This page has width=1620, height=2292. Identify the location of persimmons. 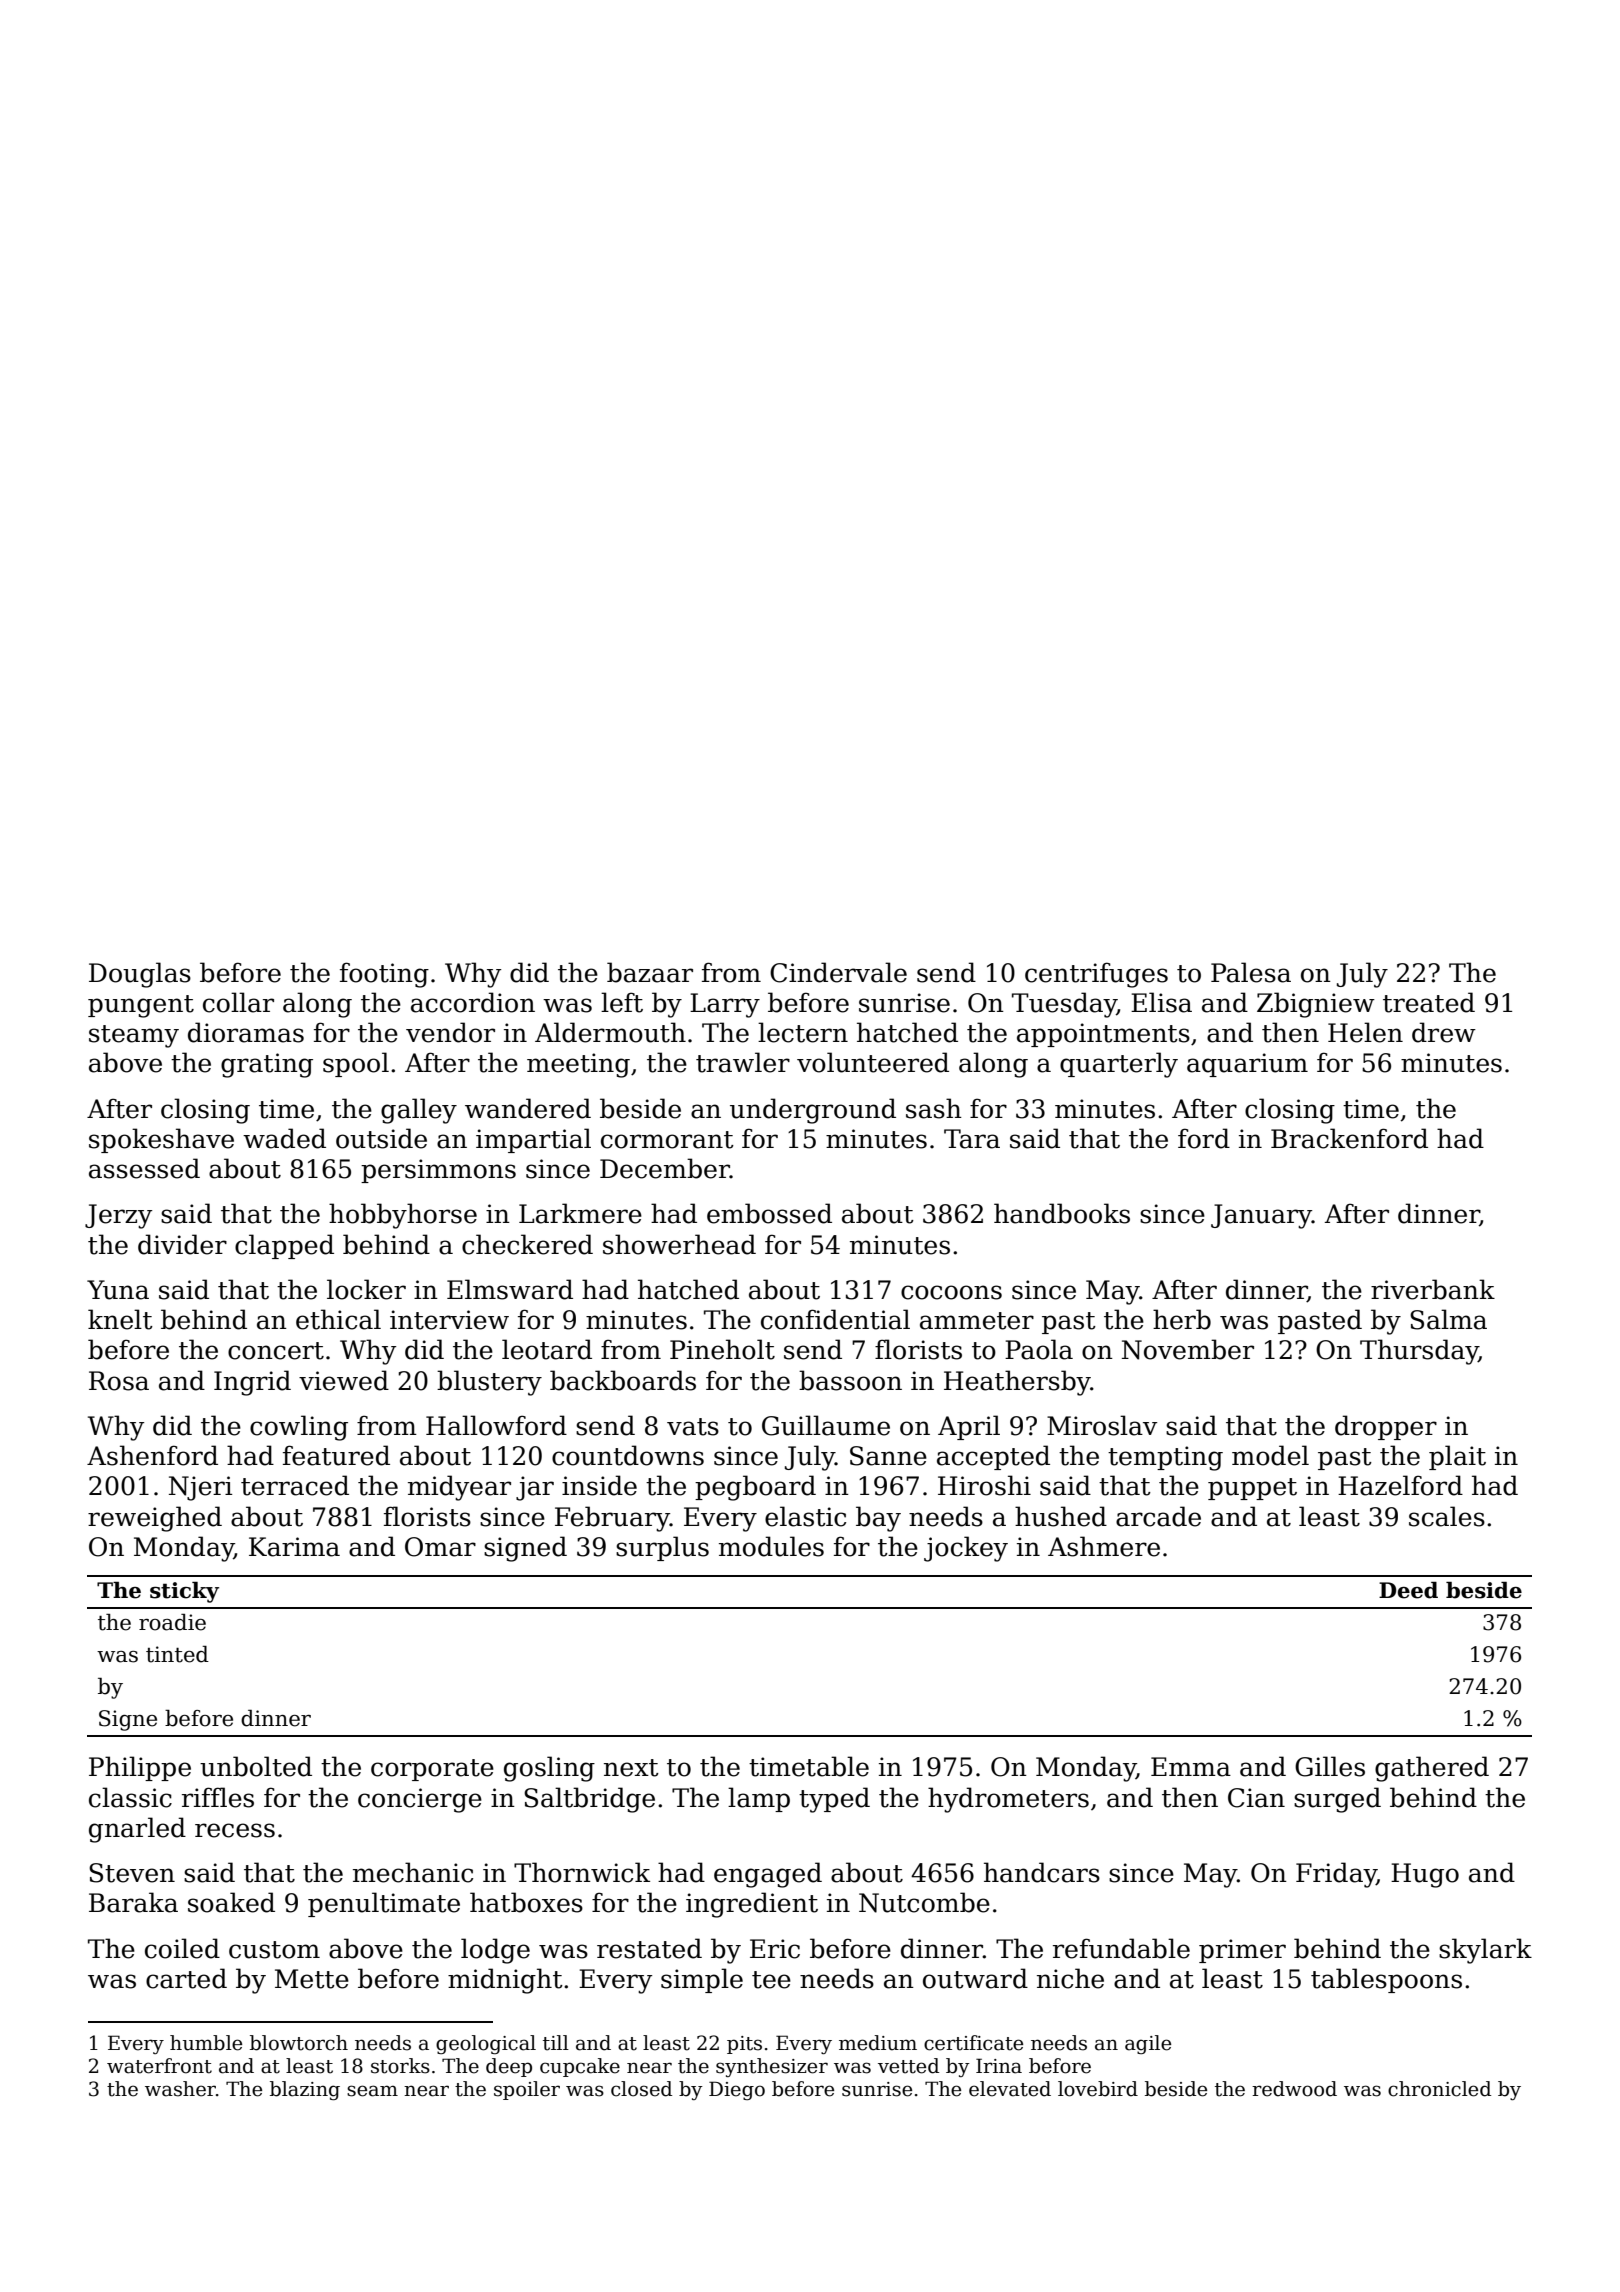
(438, 1171).
